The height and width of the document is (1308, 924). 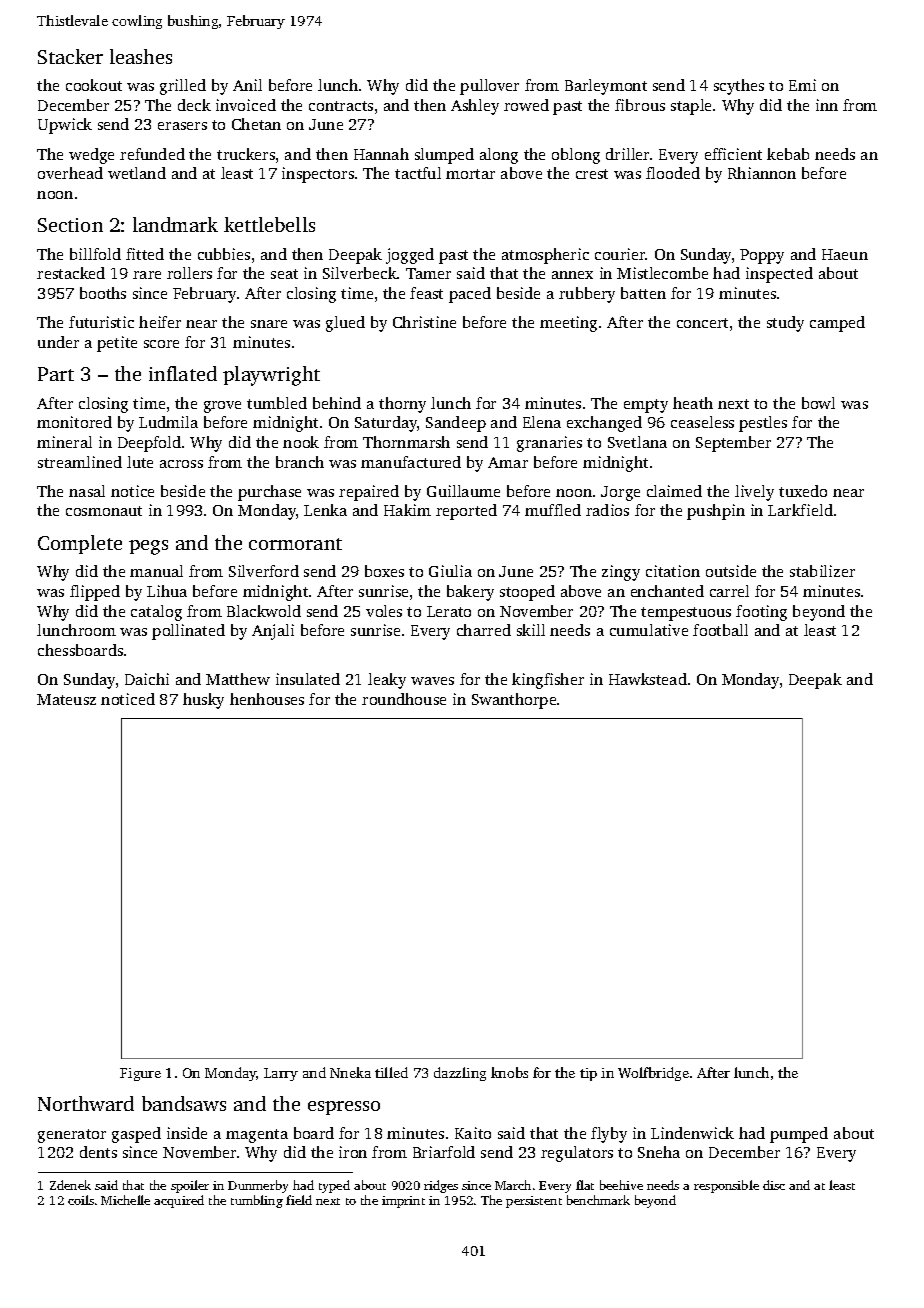 What do you see at coordinates (403, 1202) in the document?
I see `imprint` at bounding box center [403, 1202].
